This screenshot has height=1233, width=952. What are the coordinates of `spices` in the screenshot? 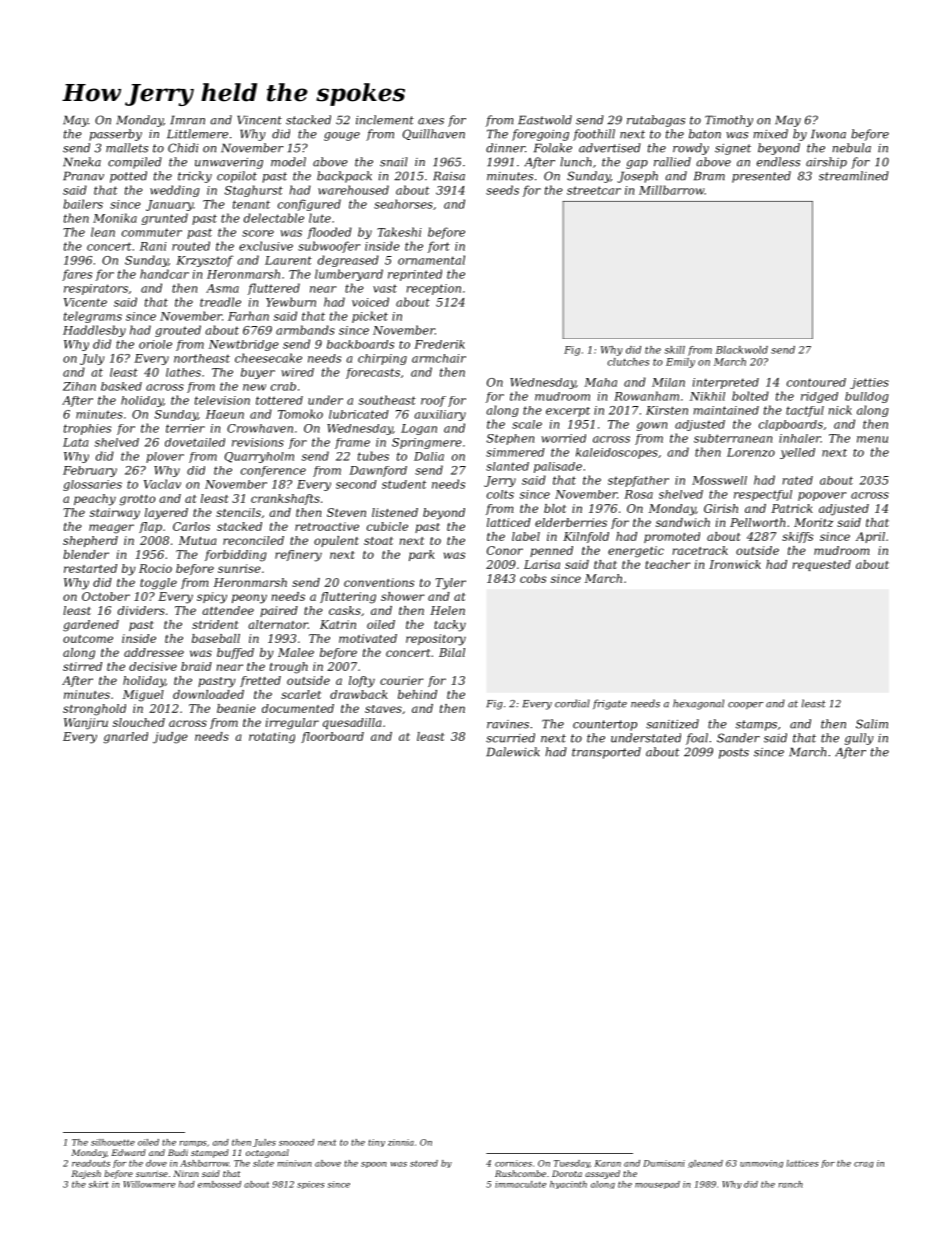 It's located at (311, 1185).
